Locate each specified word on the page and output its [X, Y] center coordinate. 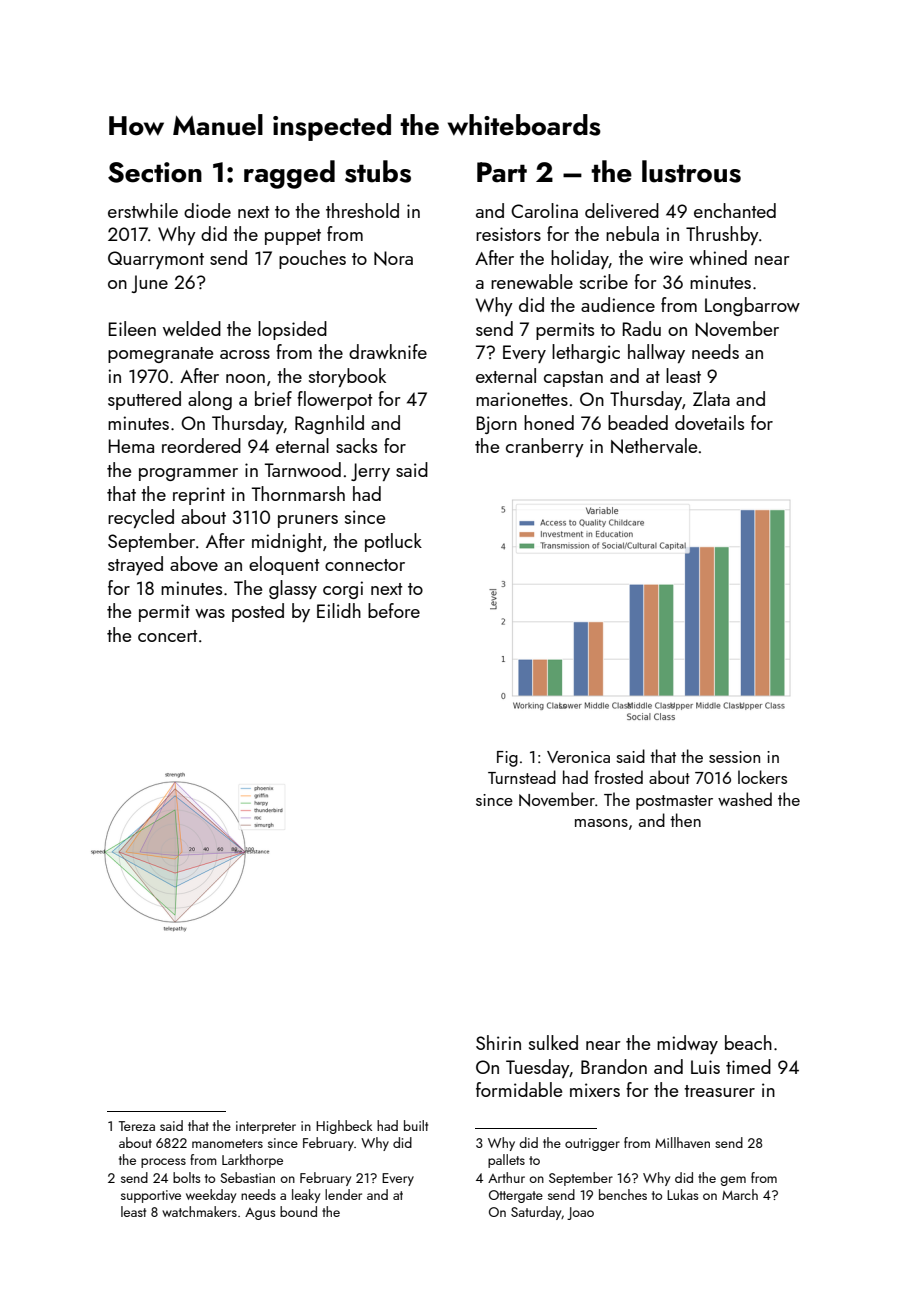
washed [745, 799]
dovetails [709, 422]
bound [298, 1211]
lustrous [691, 171]
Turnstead [522, 777]
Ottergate [516, 1196]
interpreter [266, 1127]
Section [155, 172]
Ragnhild [329, 424]
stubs [378, 171]
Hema [131, 446]
